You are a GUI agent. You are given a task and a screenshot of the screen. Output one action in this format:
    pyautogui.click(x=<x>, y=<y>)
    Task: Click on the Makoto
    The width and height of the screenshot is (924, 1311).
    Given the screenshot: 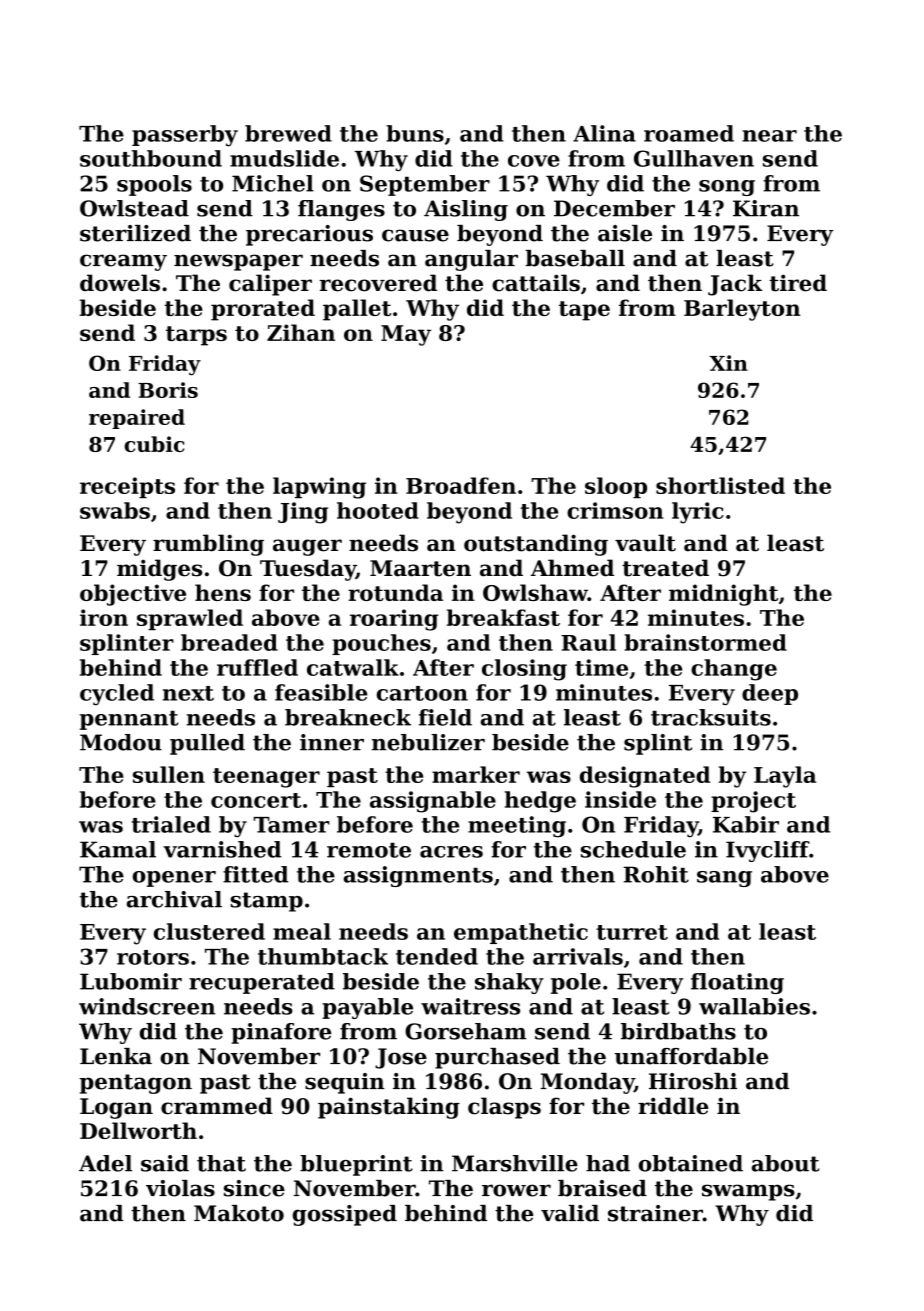 What is the action you would take?
    pyautogui.click(x=239, y=1213)
